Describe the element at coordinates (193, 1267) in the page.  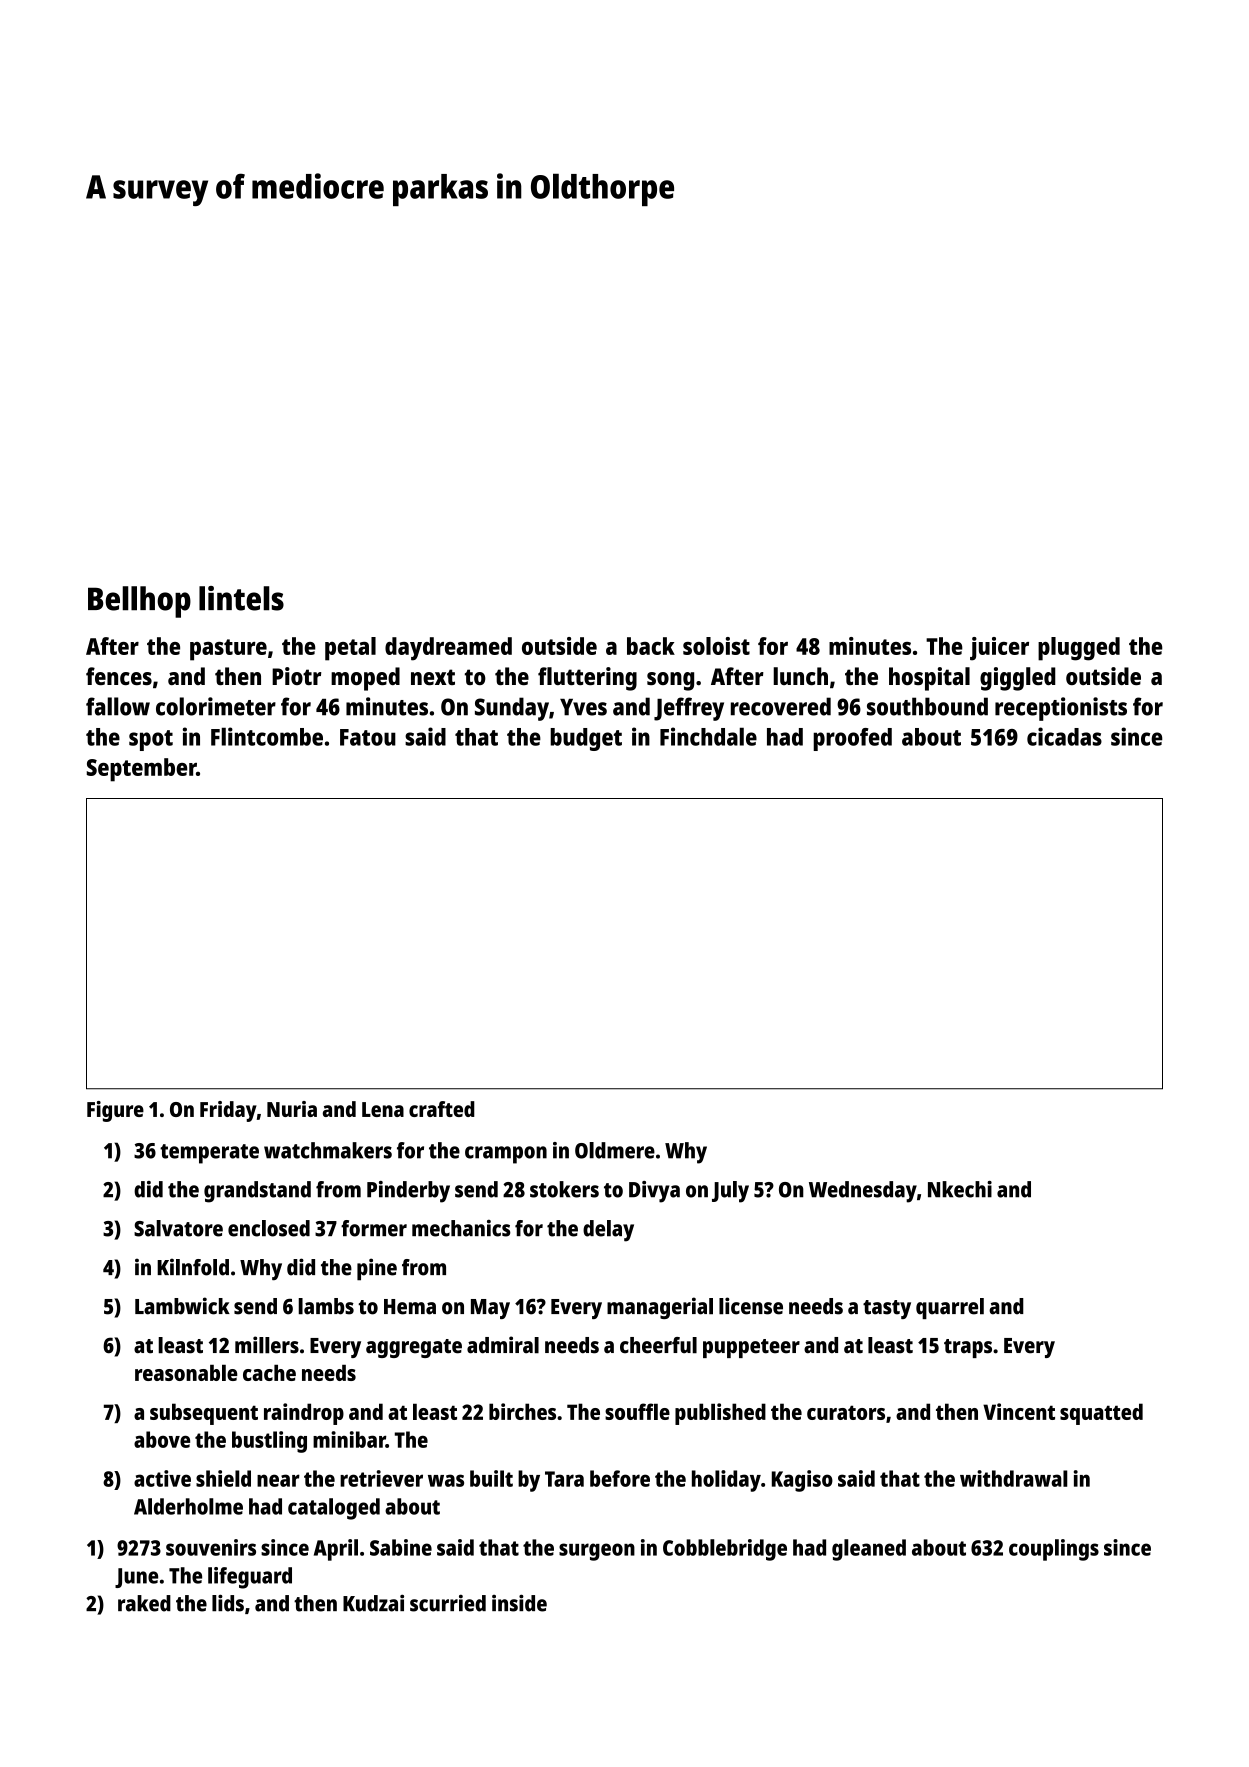
I see `Kilnfold` at that location.
